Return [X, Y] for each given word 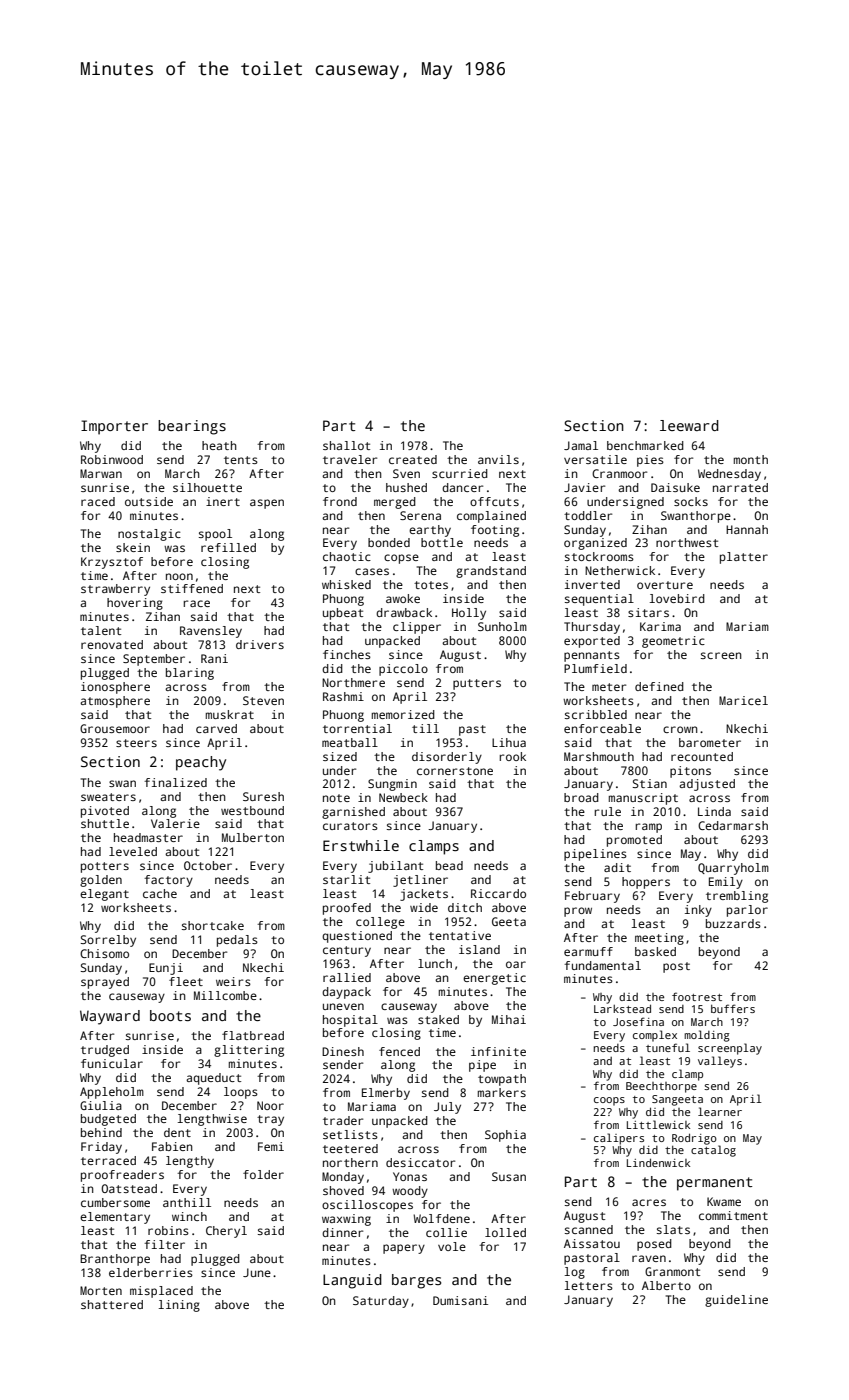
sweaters [108, 797]
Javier [584, 487]
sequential [599, 600]
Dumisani [460, 1300]
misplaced [161, 1292]
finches [347, 654]
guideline [736, 1301]
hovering [135, 604]
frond [340, 501]
